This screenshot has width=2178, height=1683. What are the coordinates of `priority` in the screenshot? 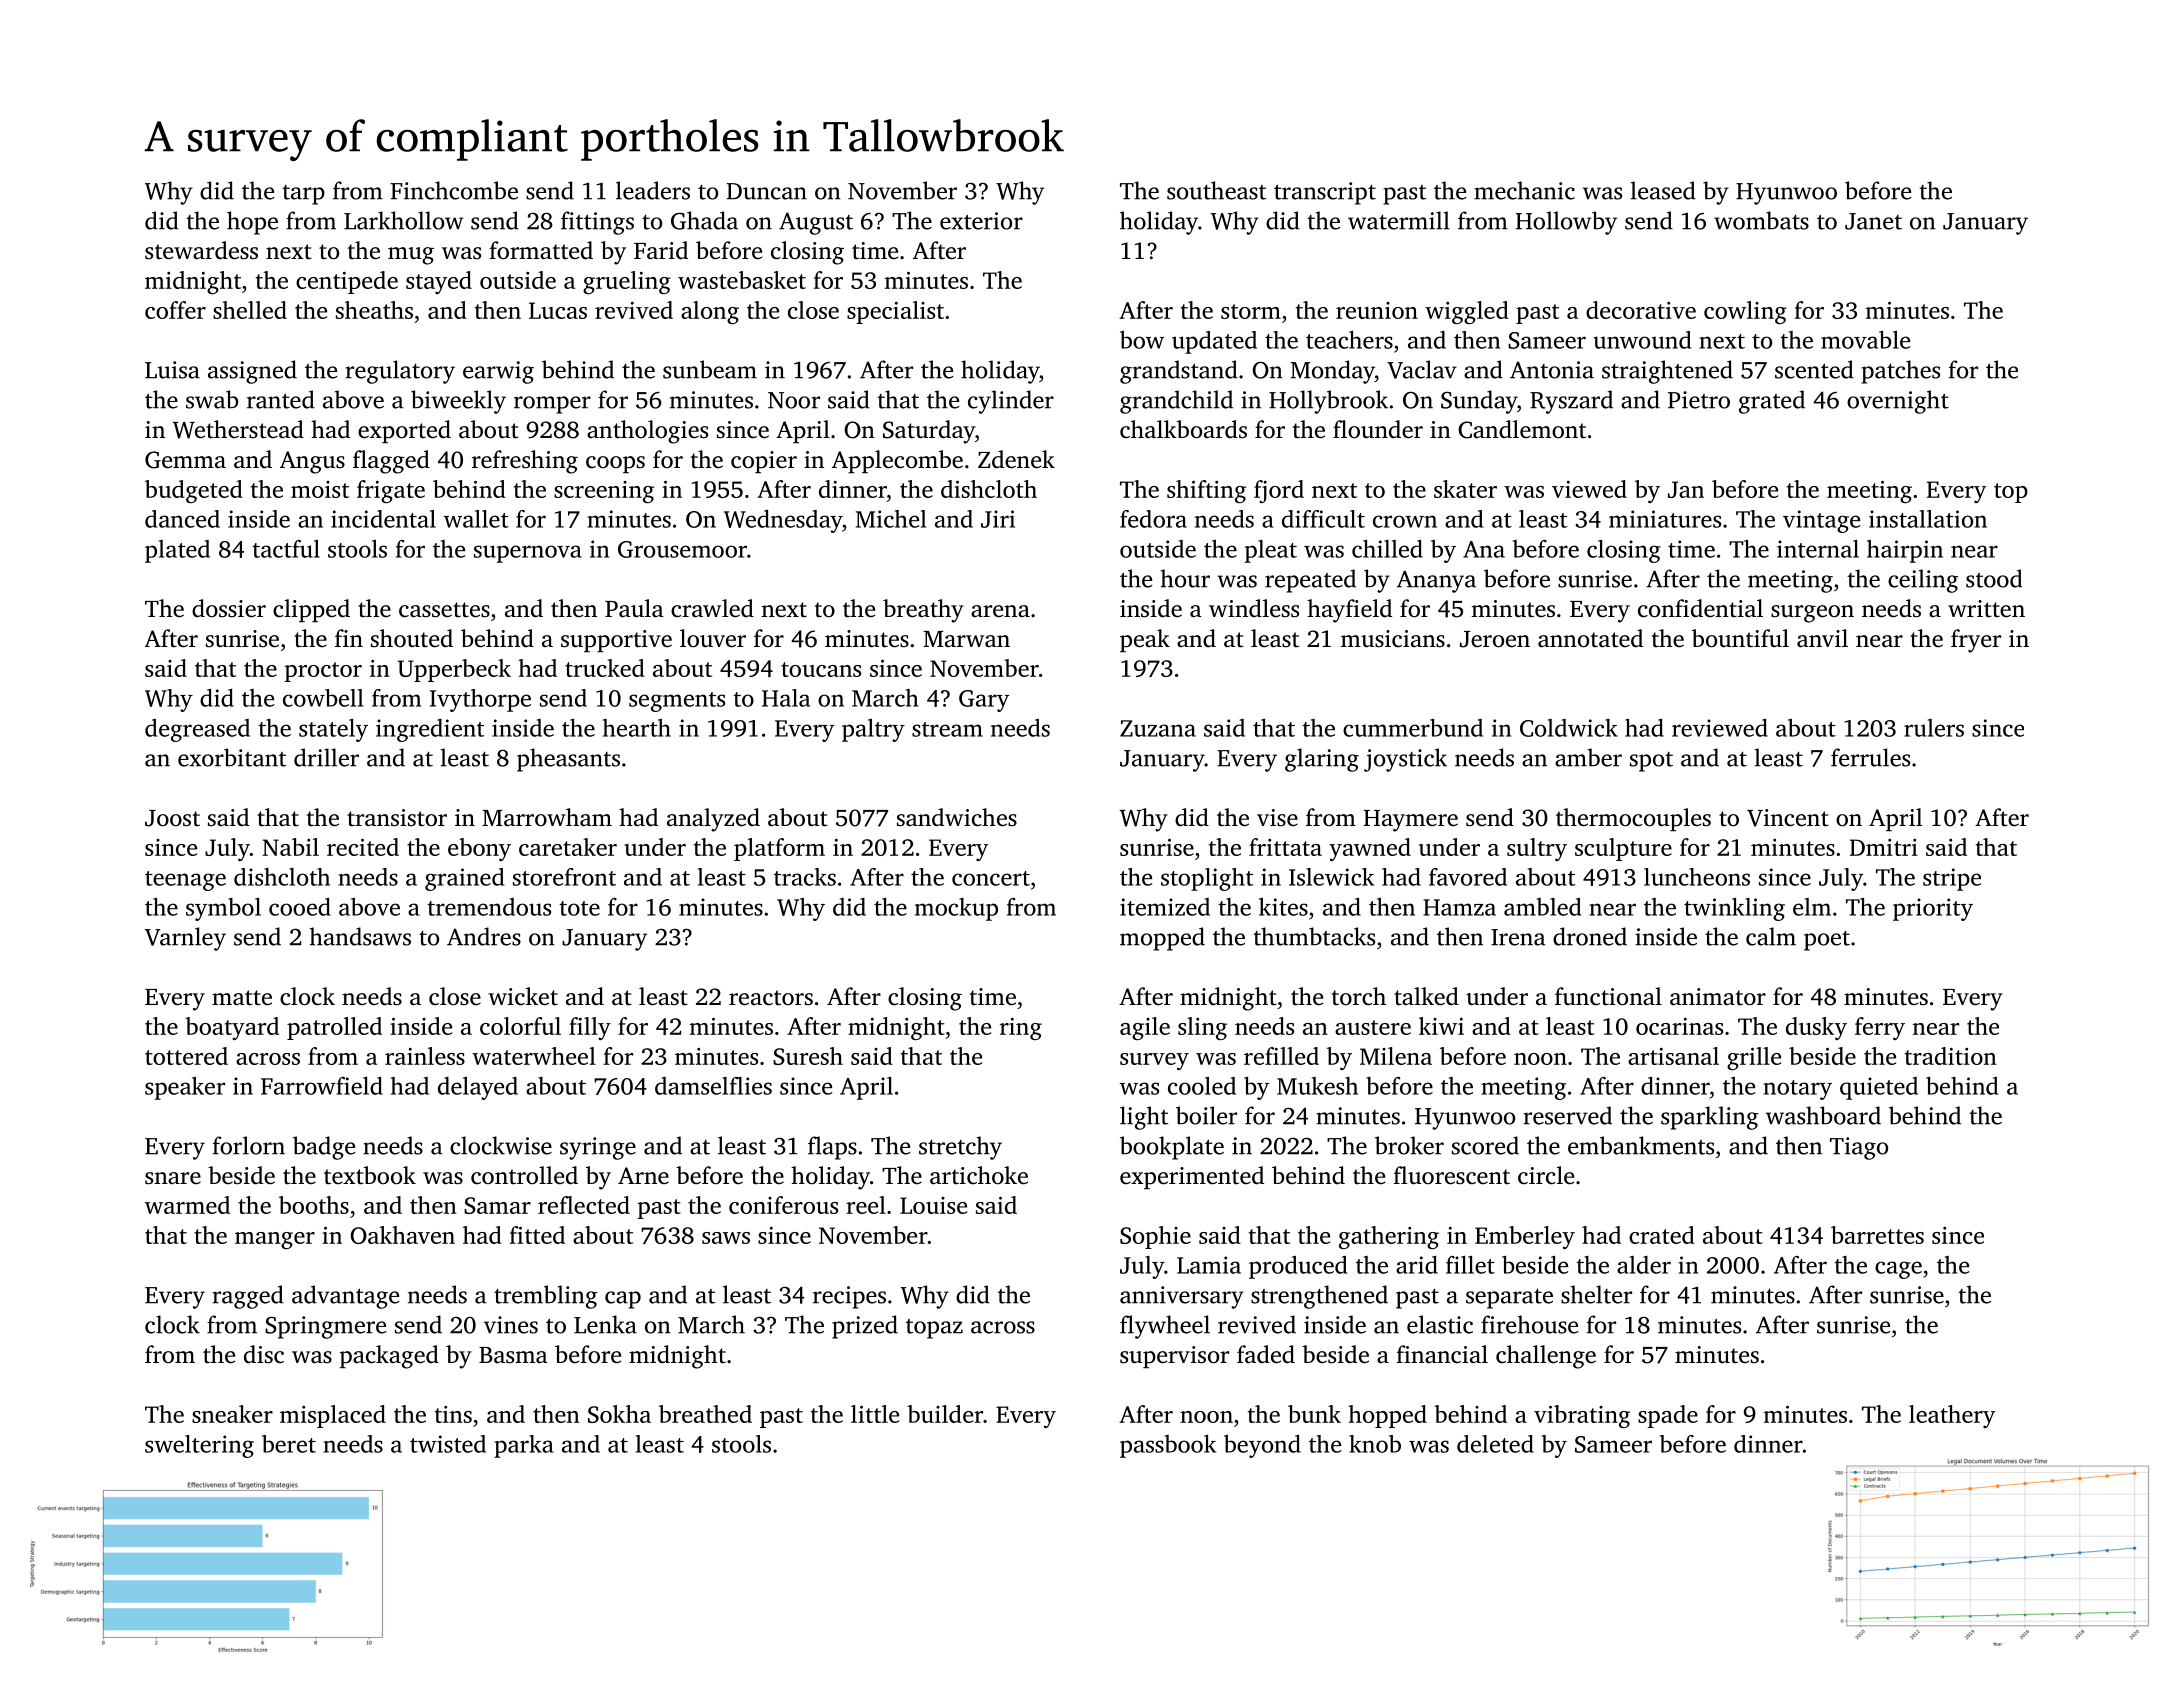 It's located at (1933, 909).
